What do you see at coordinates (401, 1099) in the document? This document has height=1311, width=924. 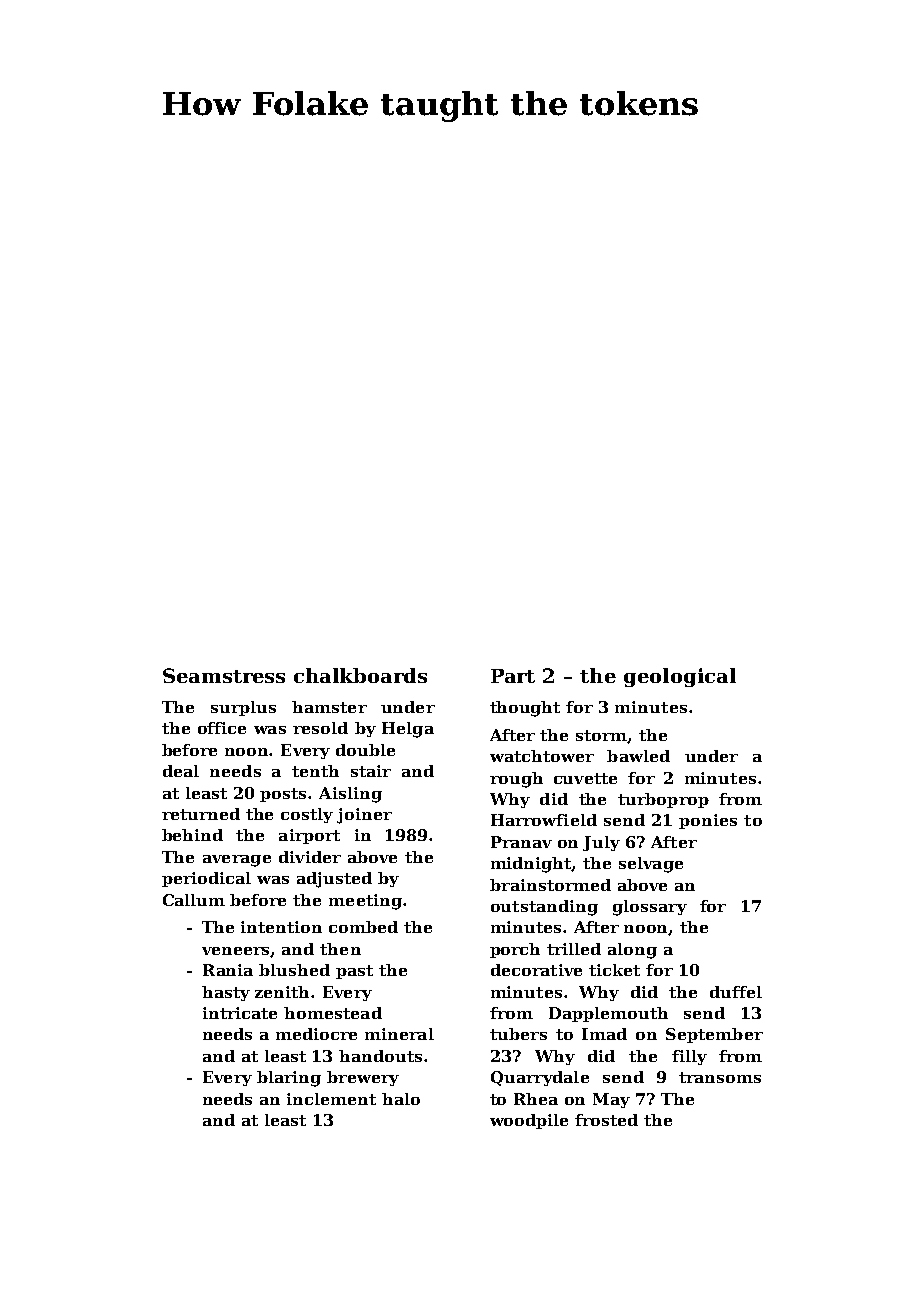 I see `halo` at bounding box center [401, 1099].
